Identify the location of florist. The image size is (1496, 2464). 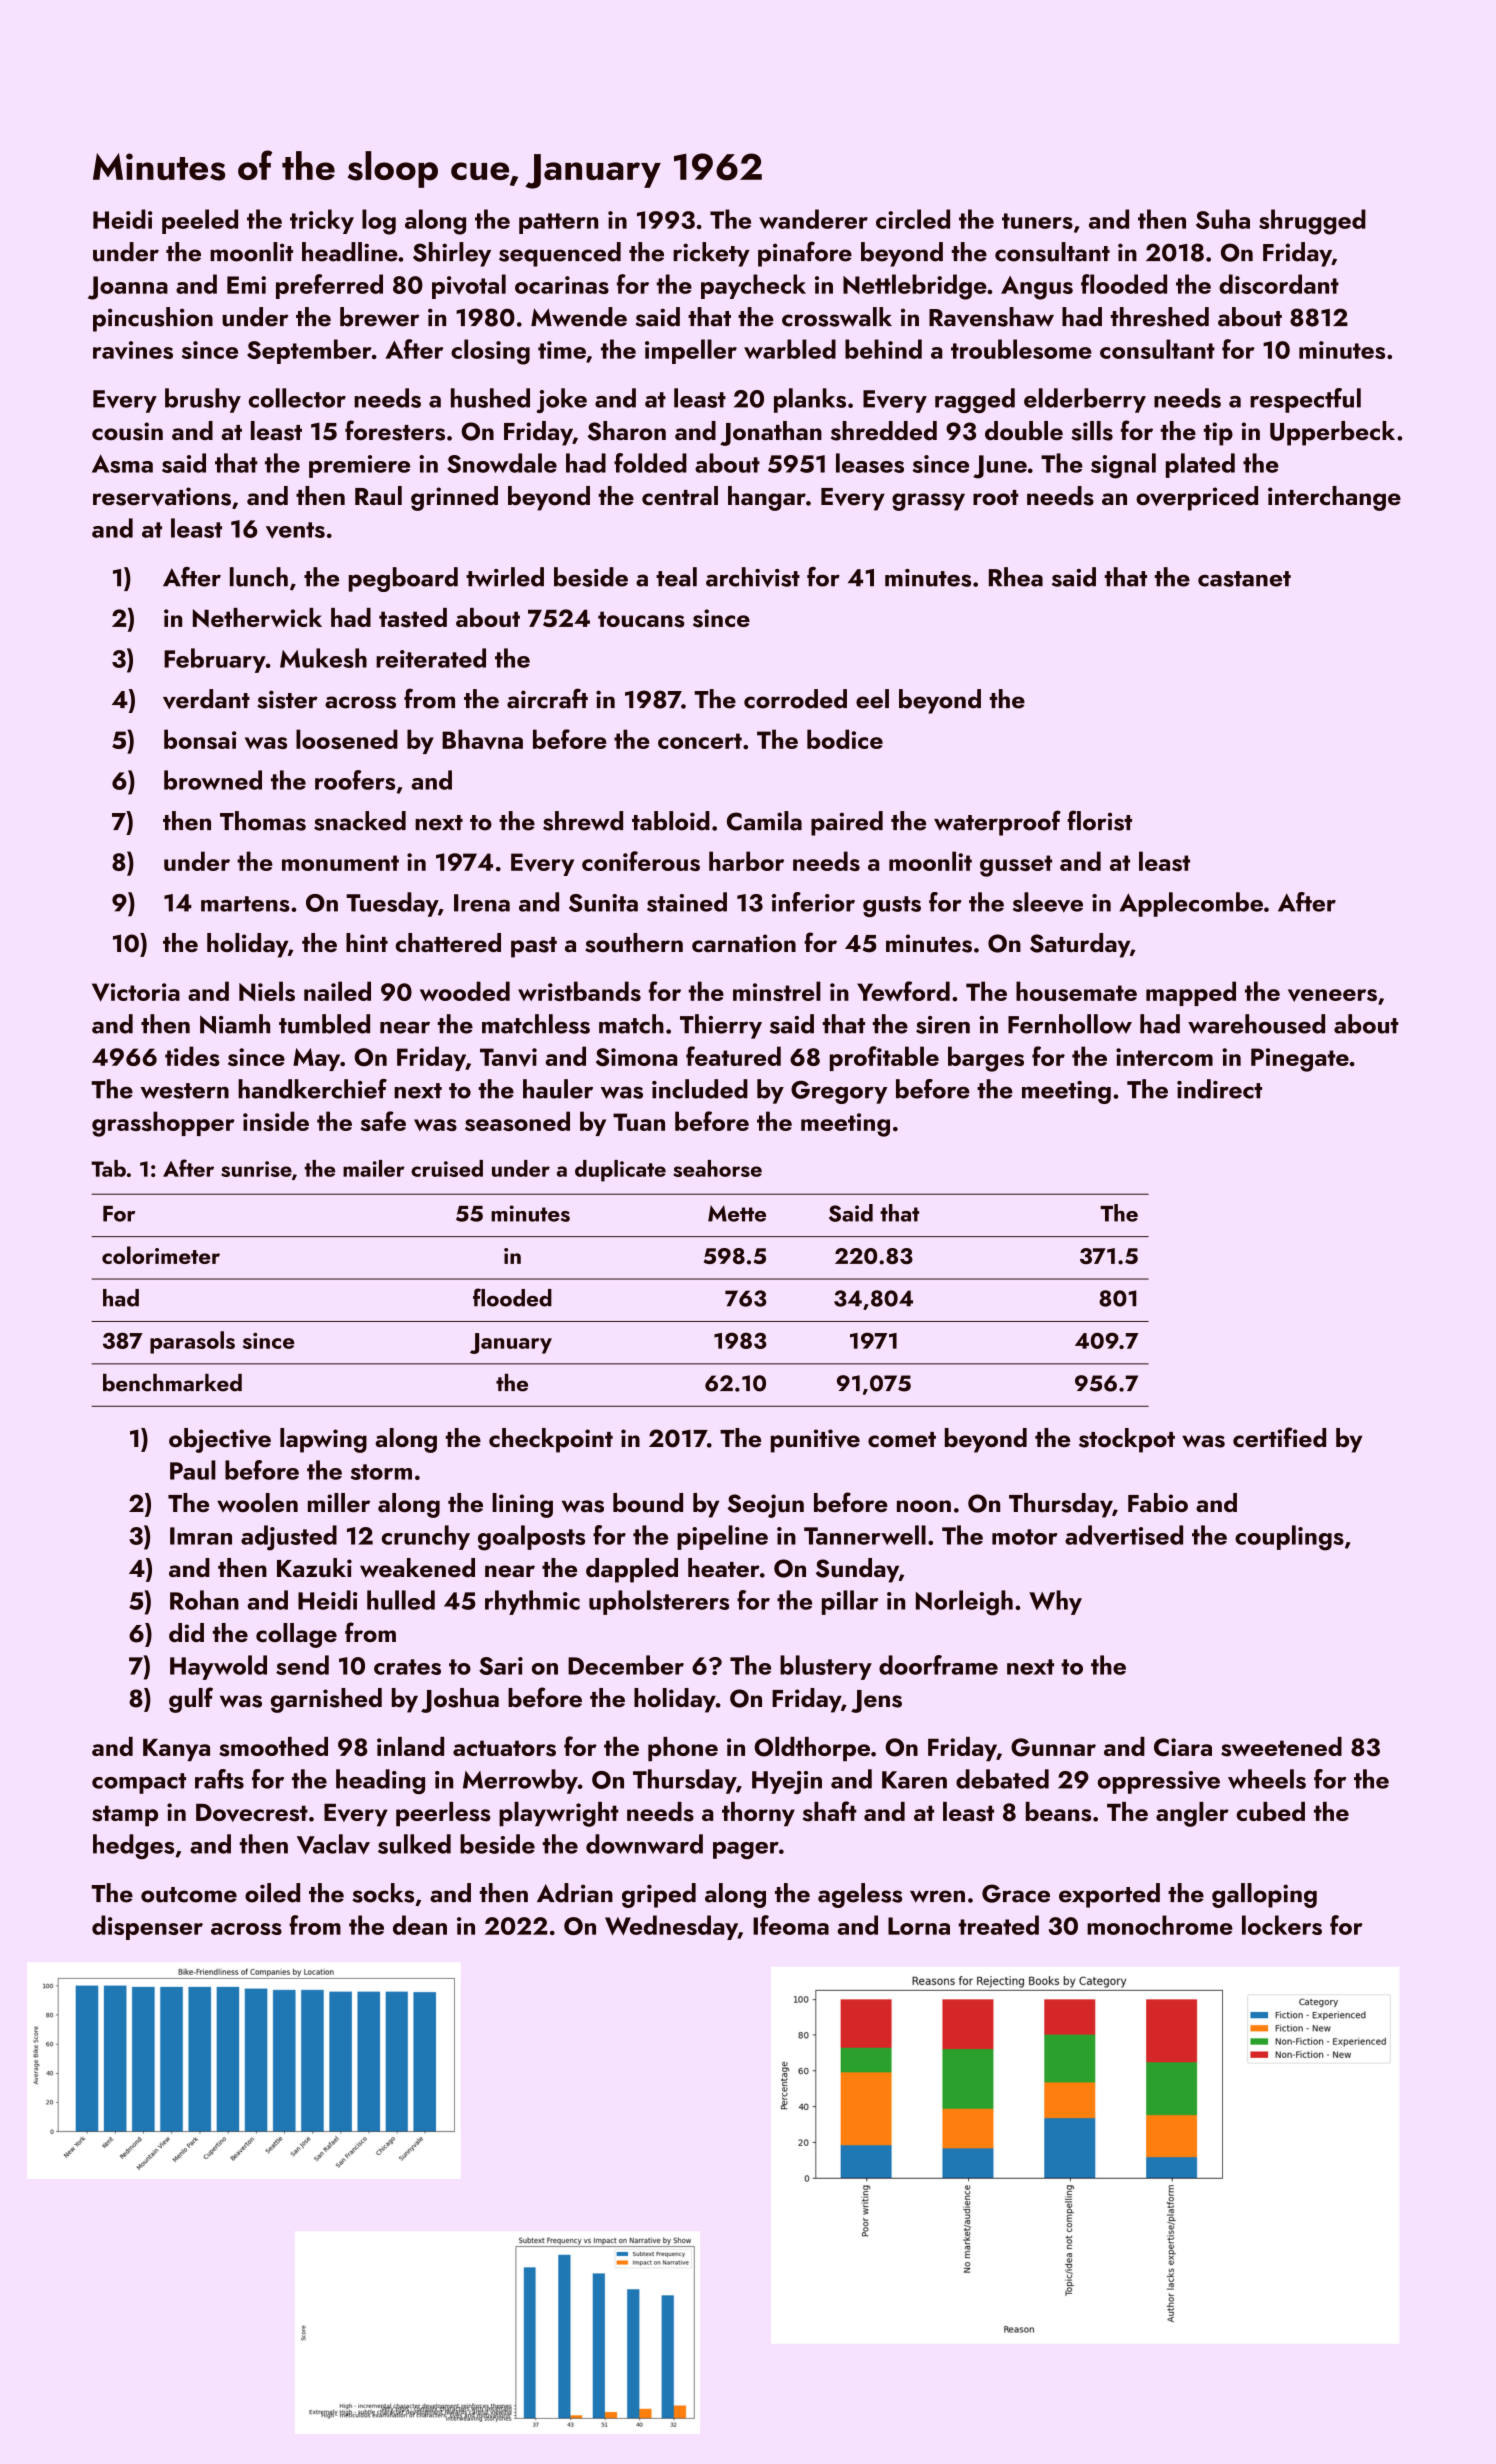
(1099, 820).
